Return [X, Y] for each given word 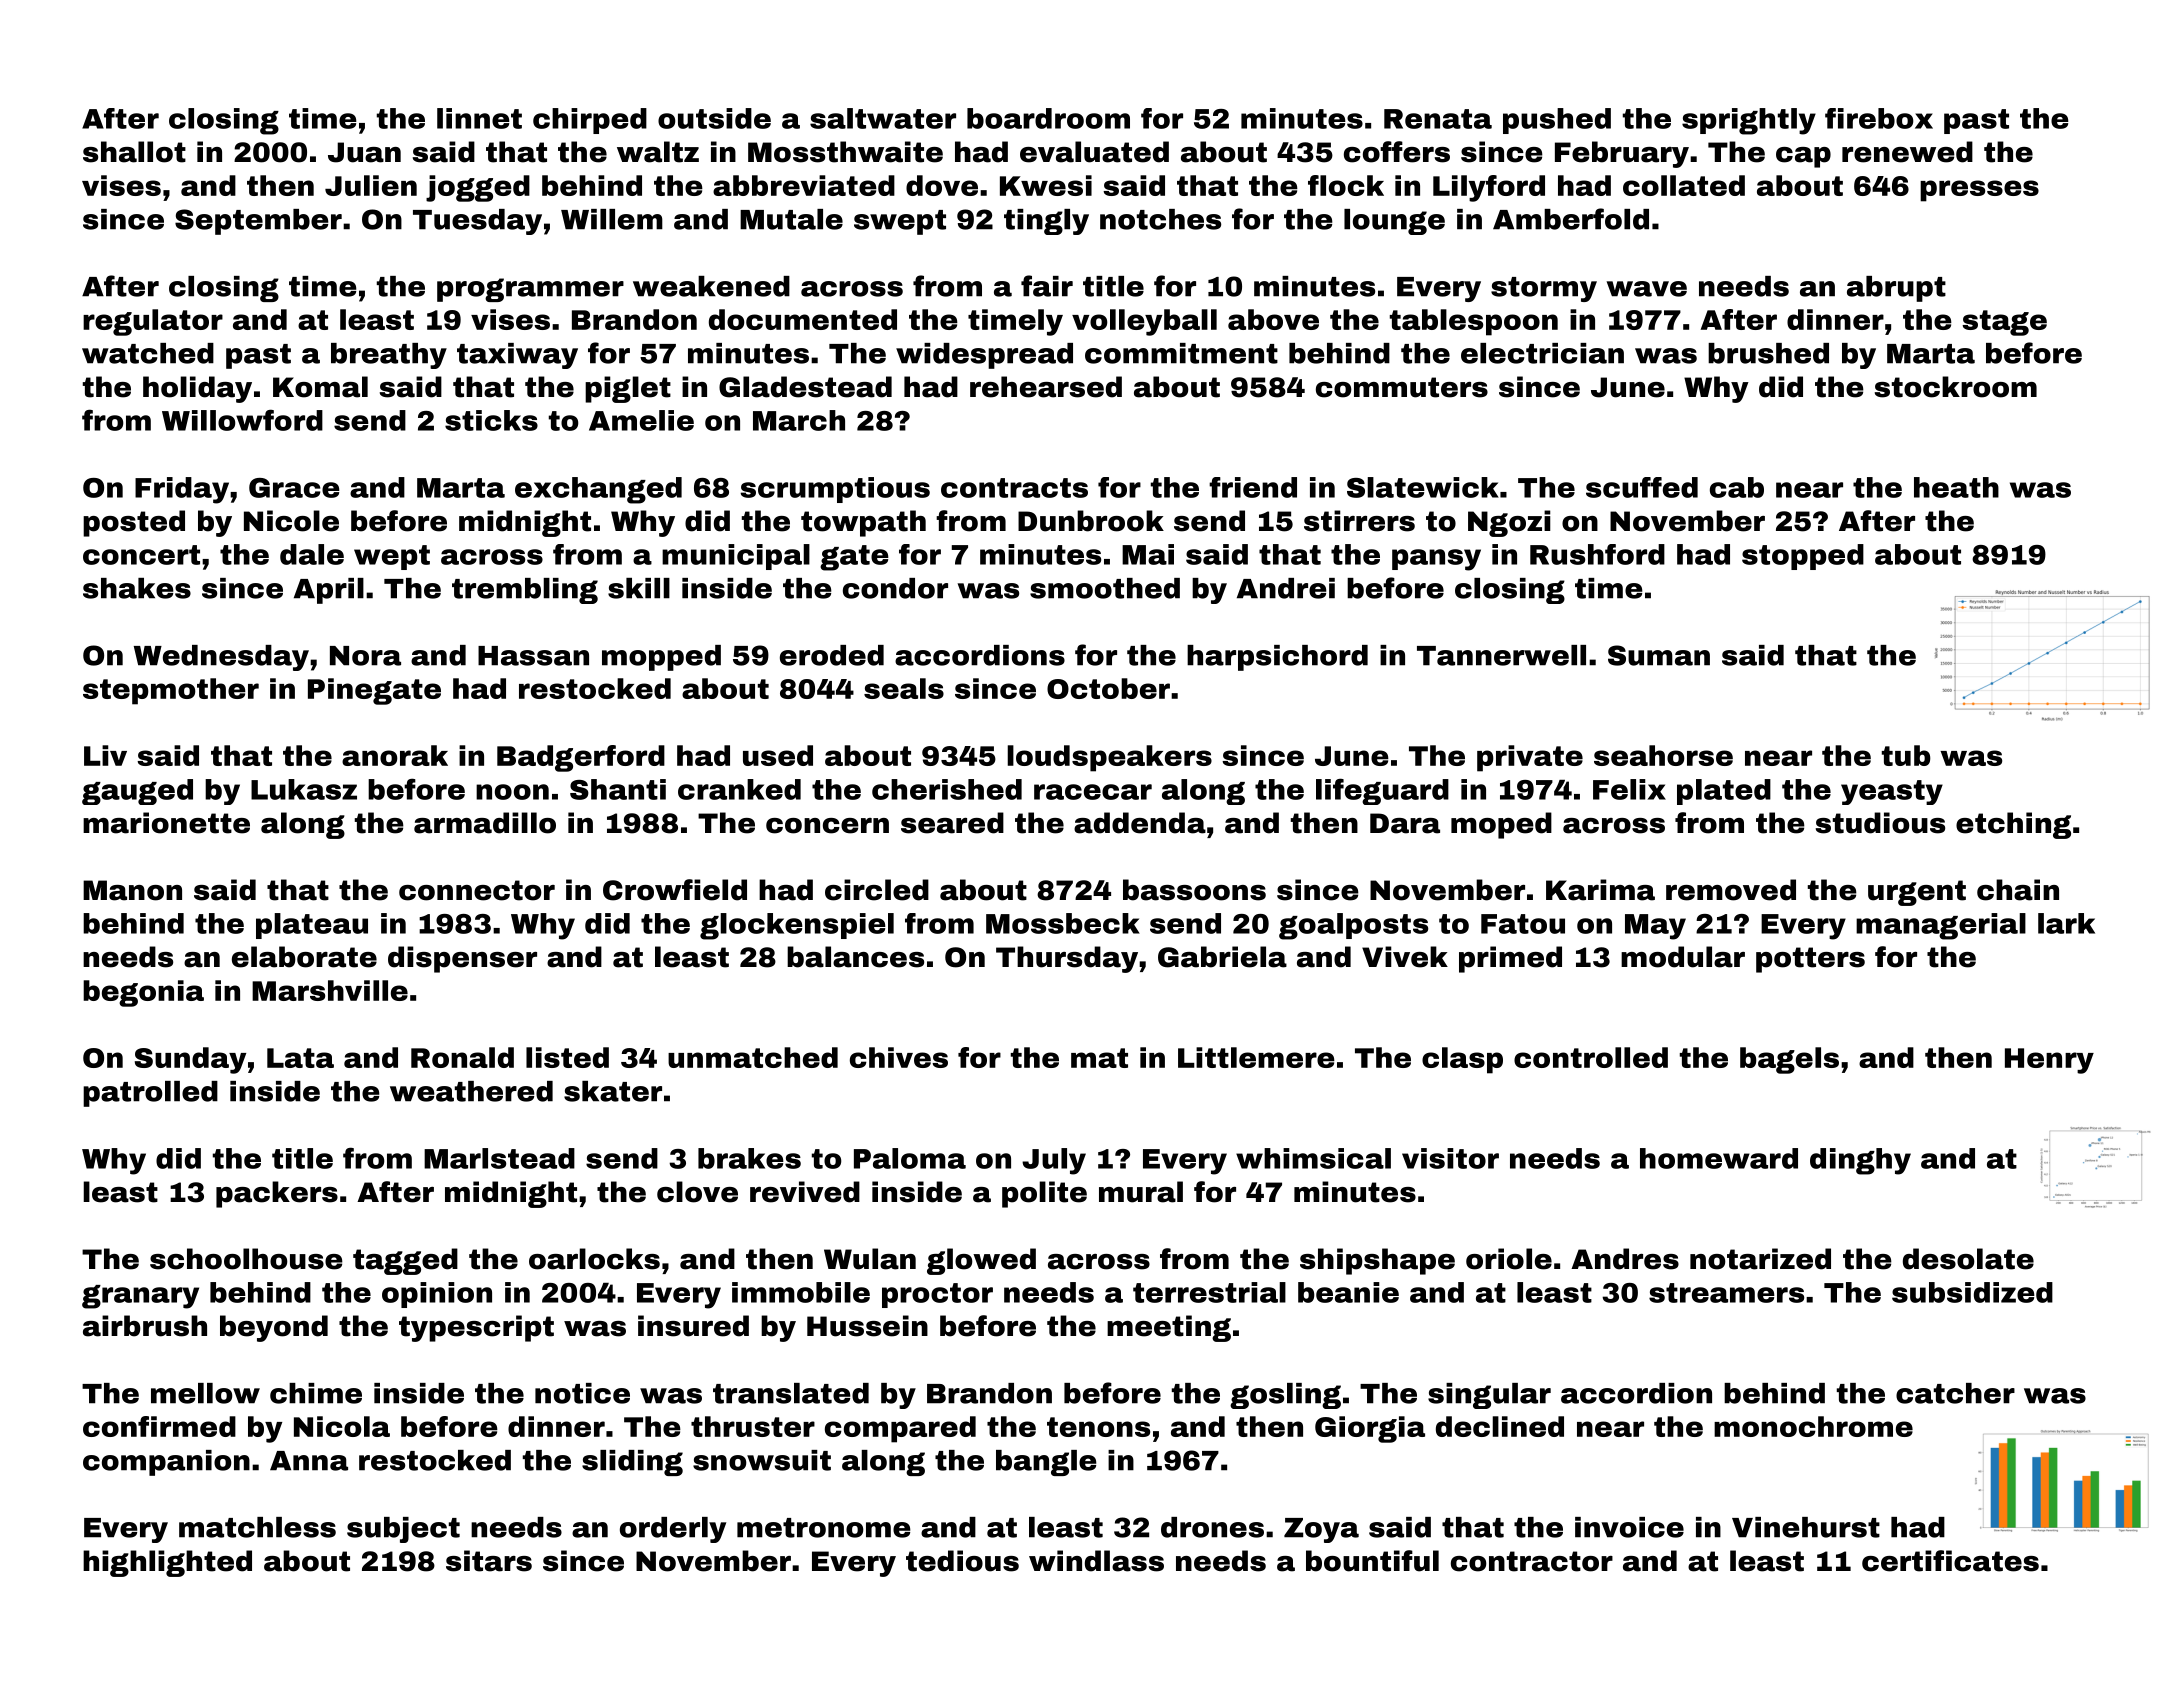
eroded [832, 655]
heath [1956, 487]
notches [1160, 219]
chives [899, 1057]
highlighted [167, 1563]
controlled [1591, 1057]
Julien [371, 185]
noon [512, 792]
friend [1253, 487]
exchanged [598, 490]
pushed [1557, 121]
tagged [405, 1261]
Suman [1659, 655]
